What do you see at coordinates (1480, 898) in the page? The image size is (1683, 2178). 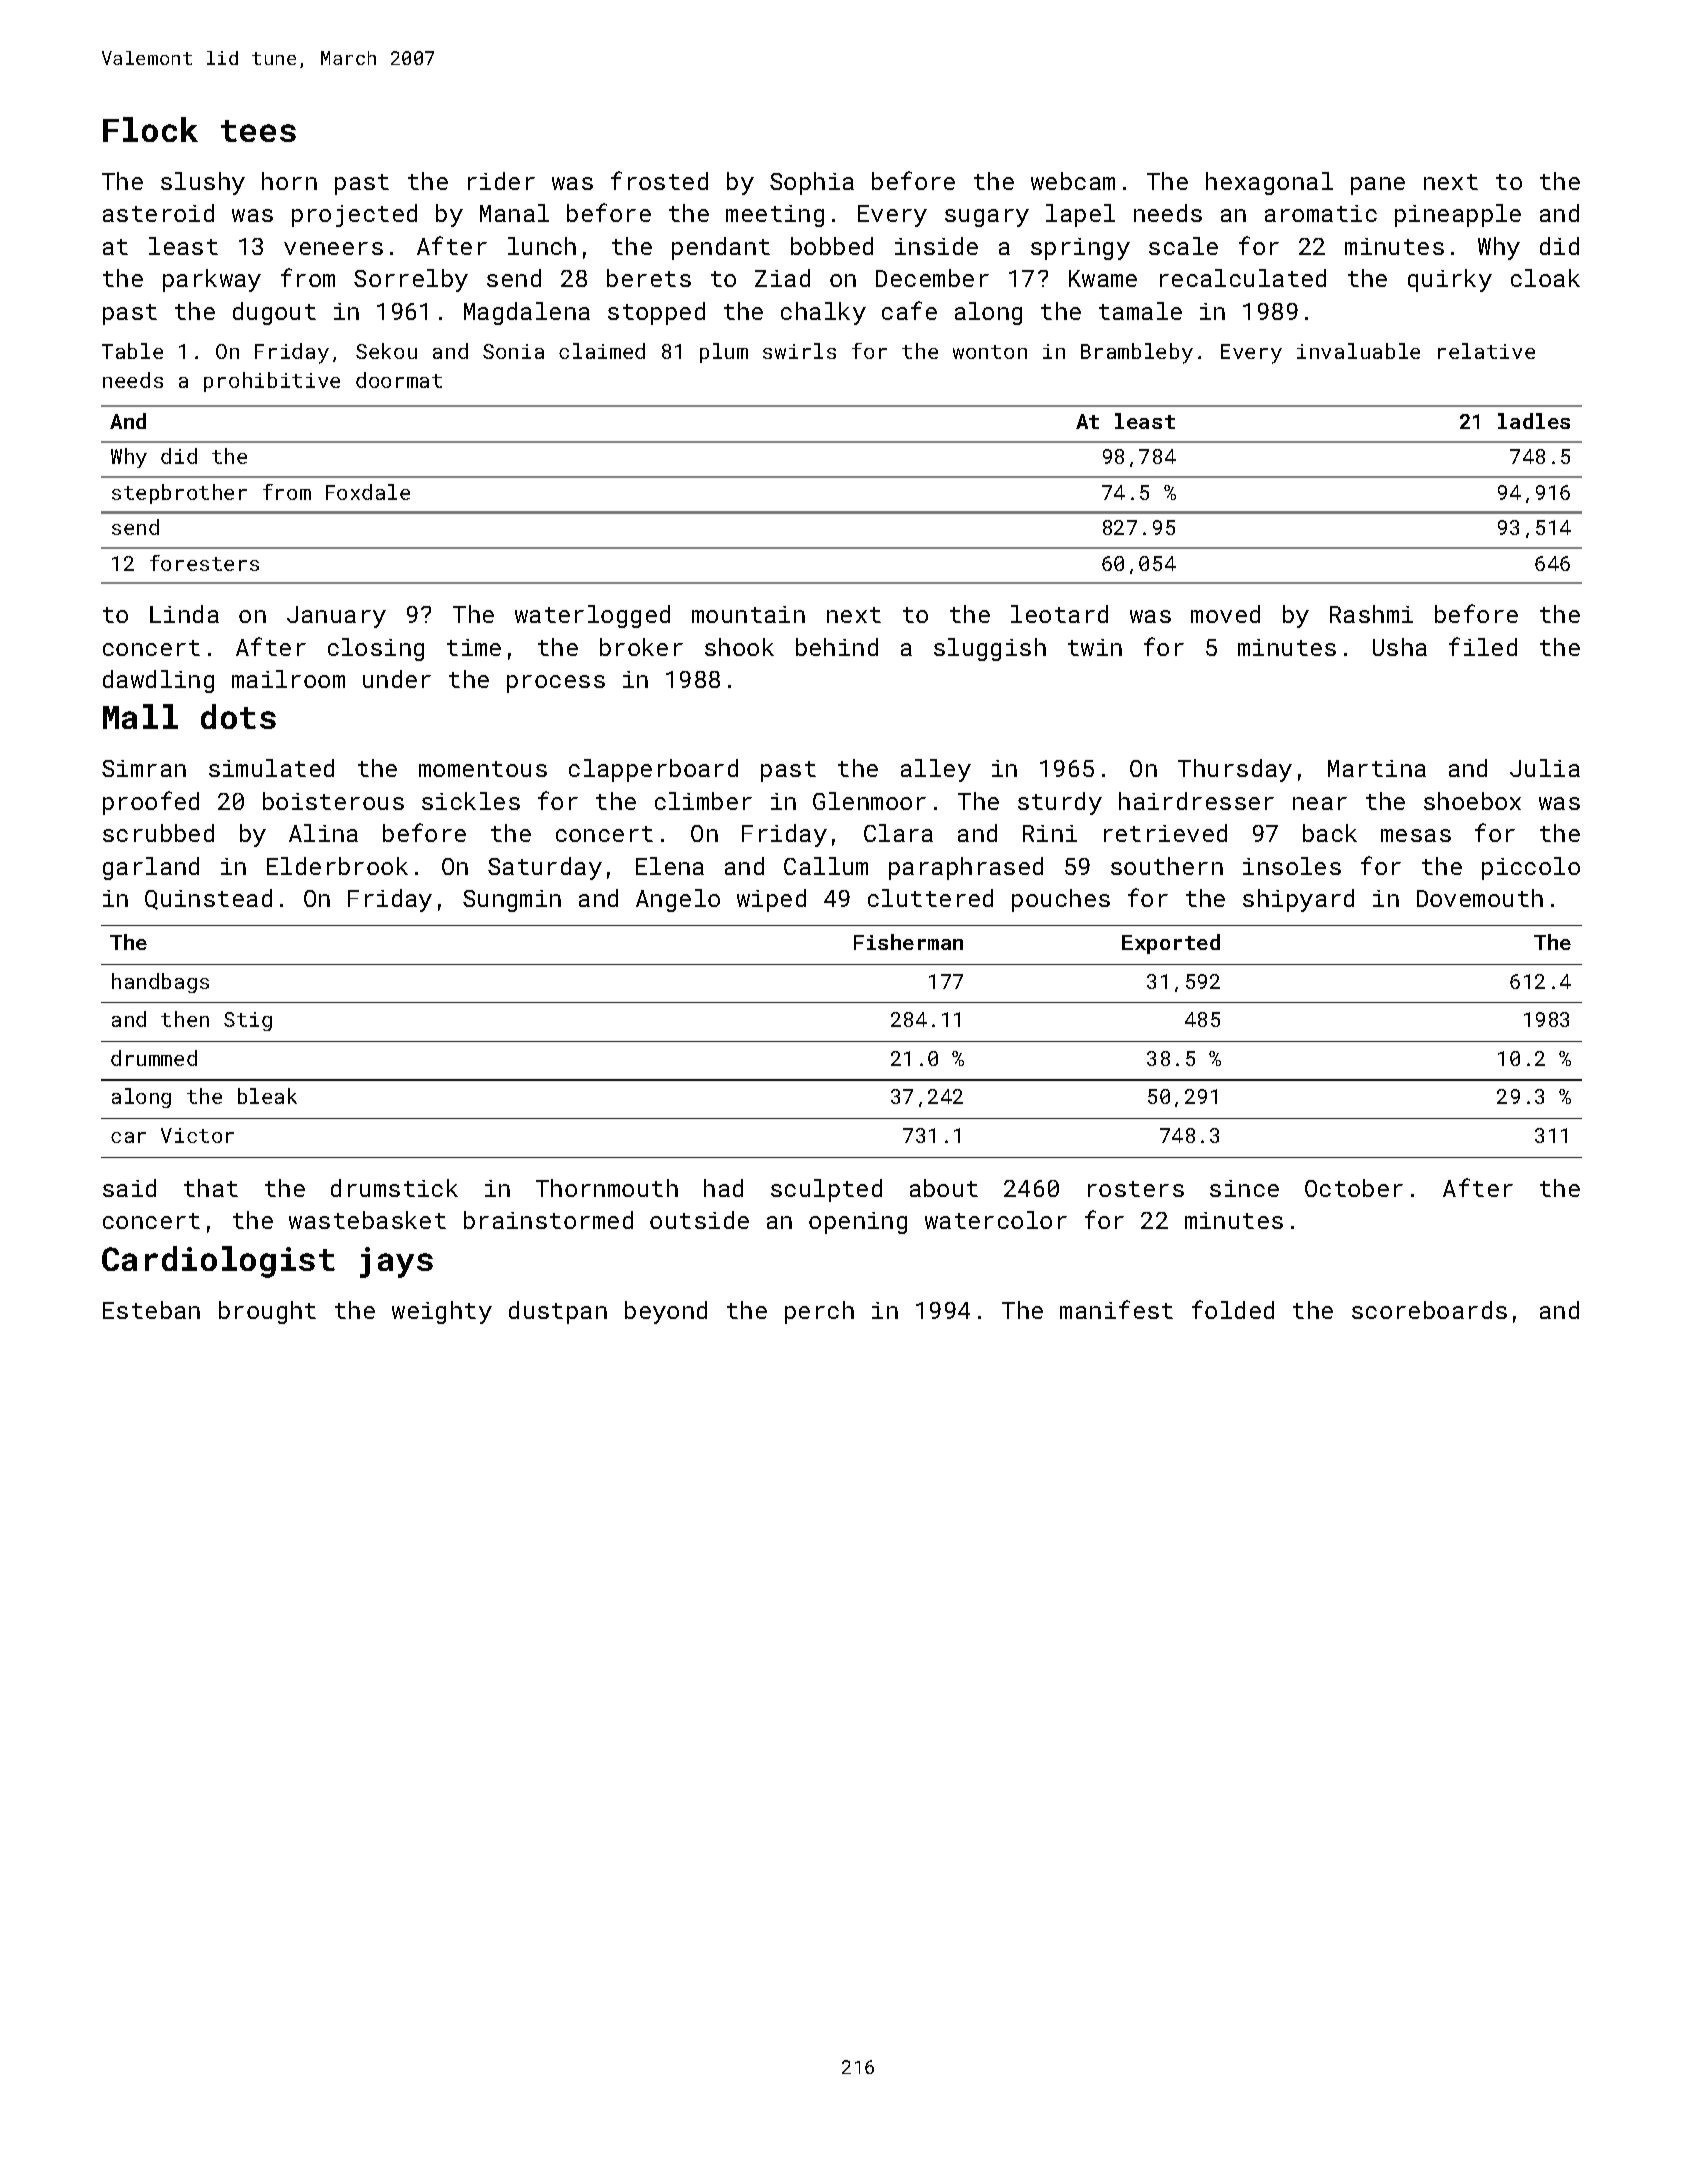 I see `Dovemouth` at bounding box center [1480, 898].
